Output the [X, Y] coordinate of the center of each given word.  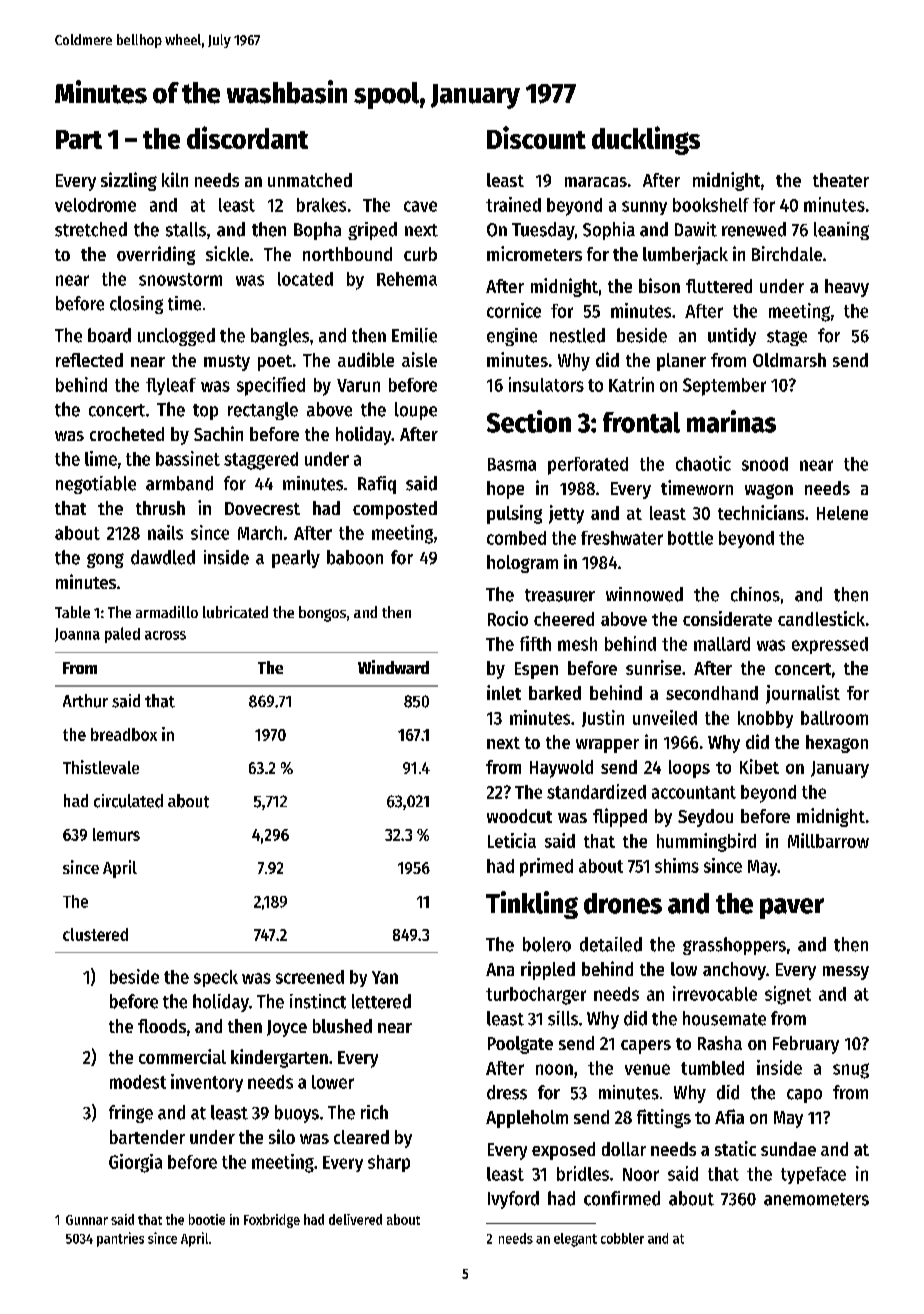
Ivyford [513, 1200]
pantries [120, 1239]
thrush [160, 508]
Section [529, 421]
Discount [536, 137]
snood [765, 464]
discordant [247, 137]
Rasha [720, 1043]
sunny [644, 208]
